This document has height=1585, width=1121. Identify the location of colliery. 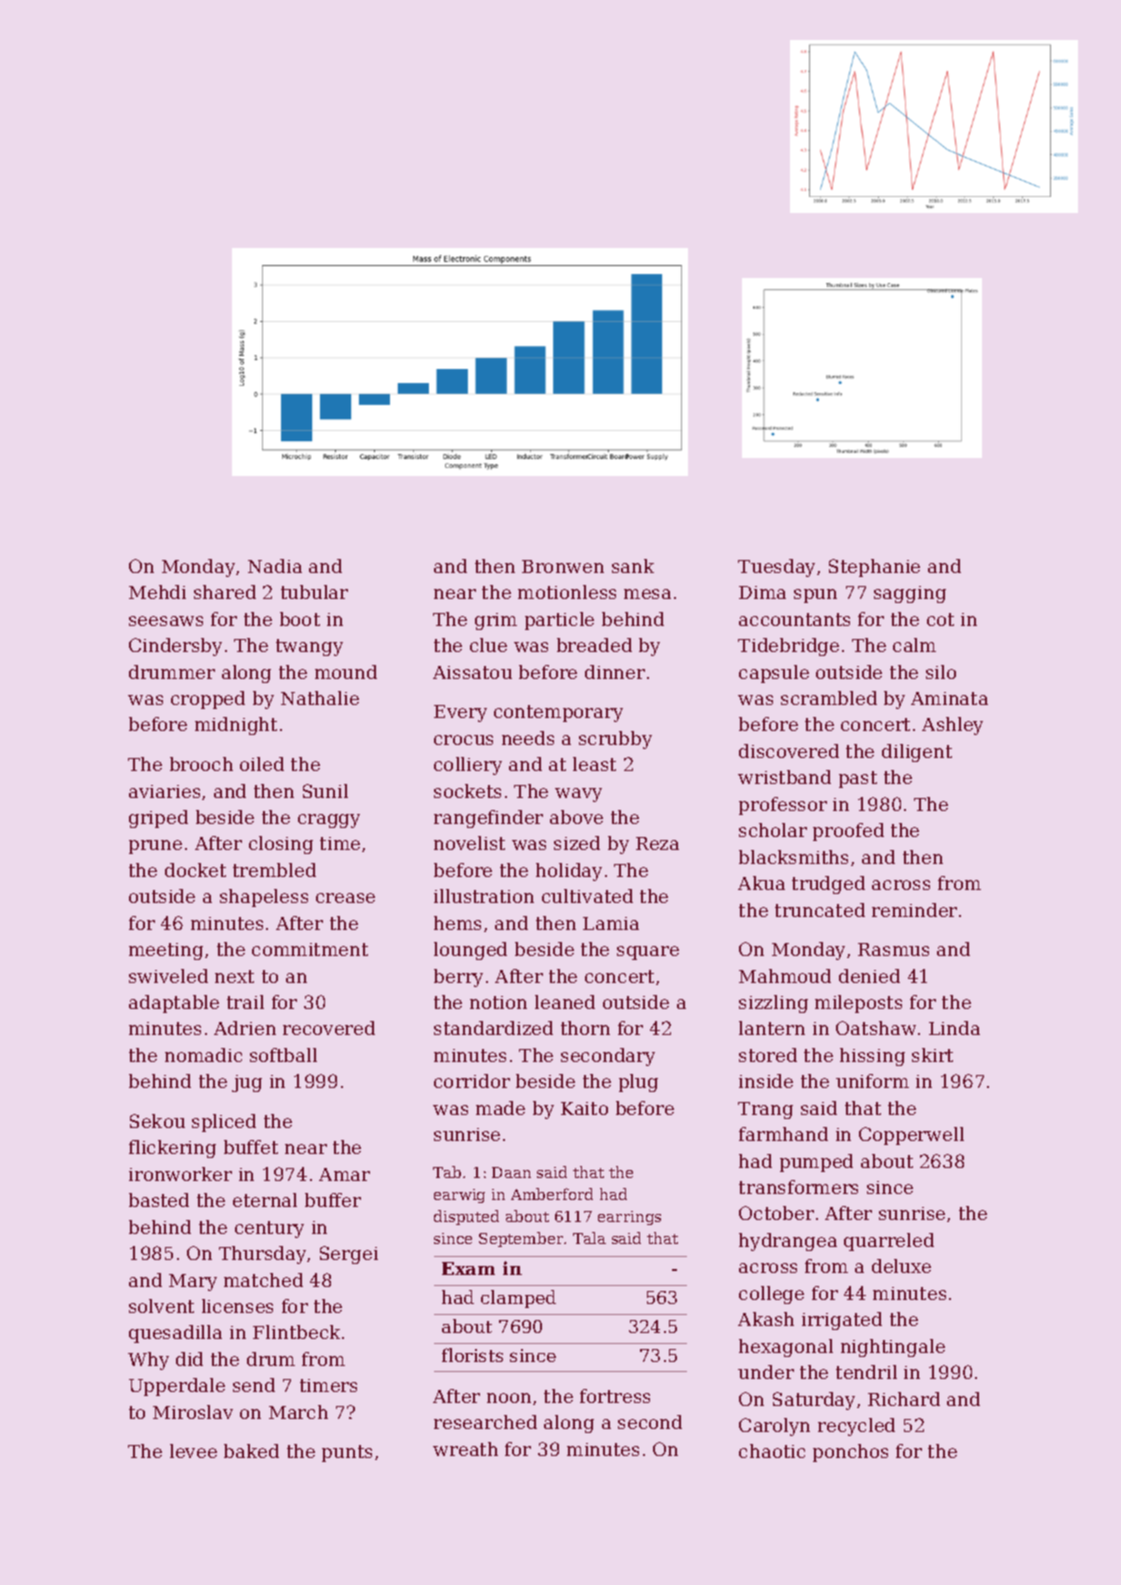
(468, 766).
